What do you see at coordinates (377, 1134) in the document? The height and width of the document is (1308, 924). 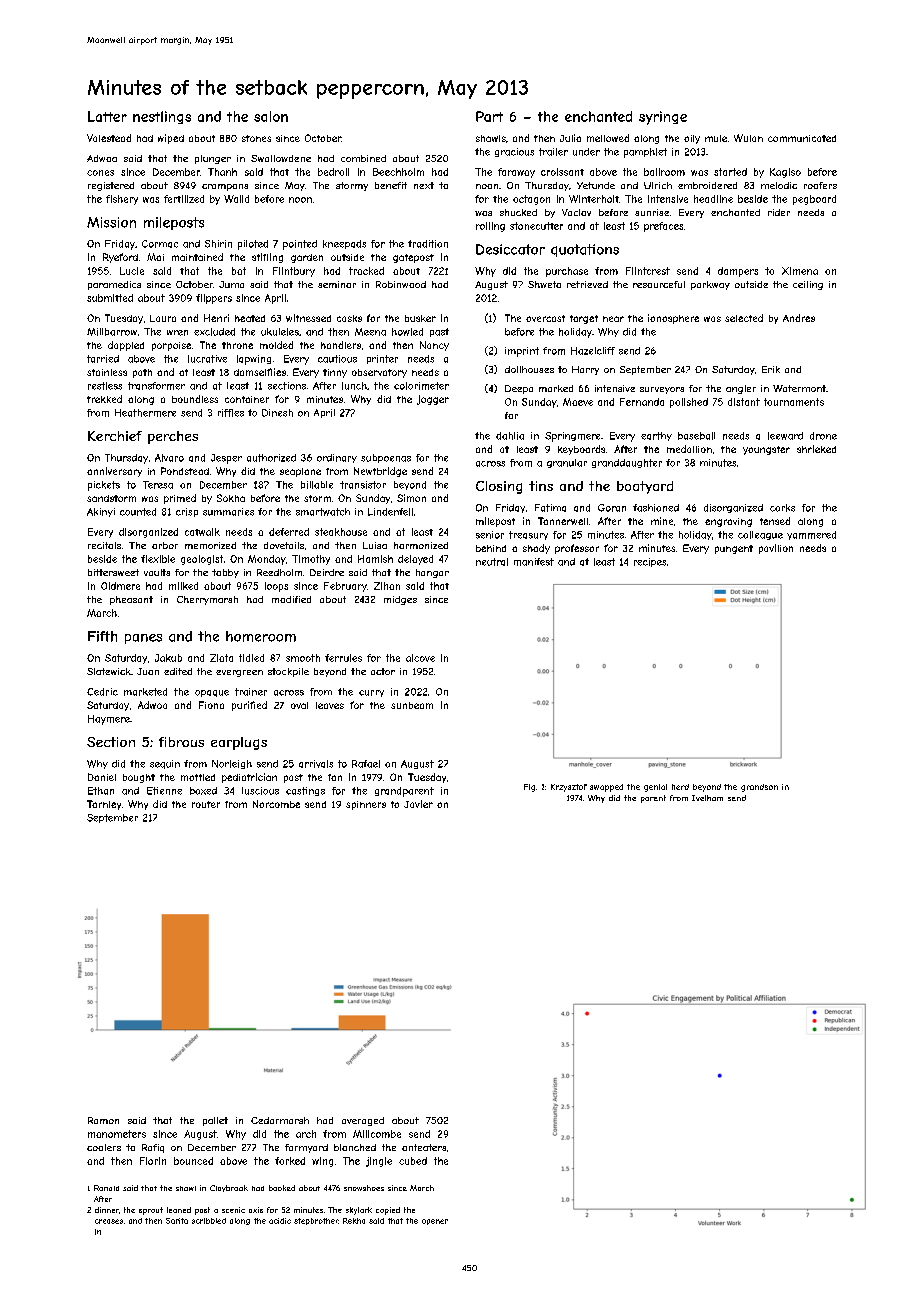 I see `Millcombe` at bounding box center [377, 1134].
